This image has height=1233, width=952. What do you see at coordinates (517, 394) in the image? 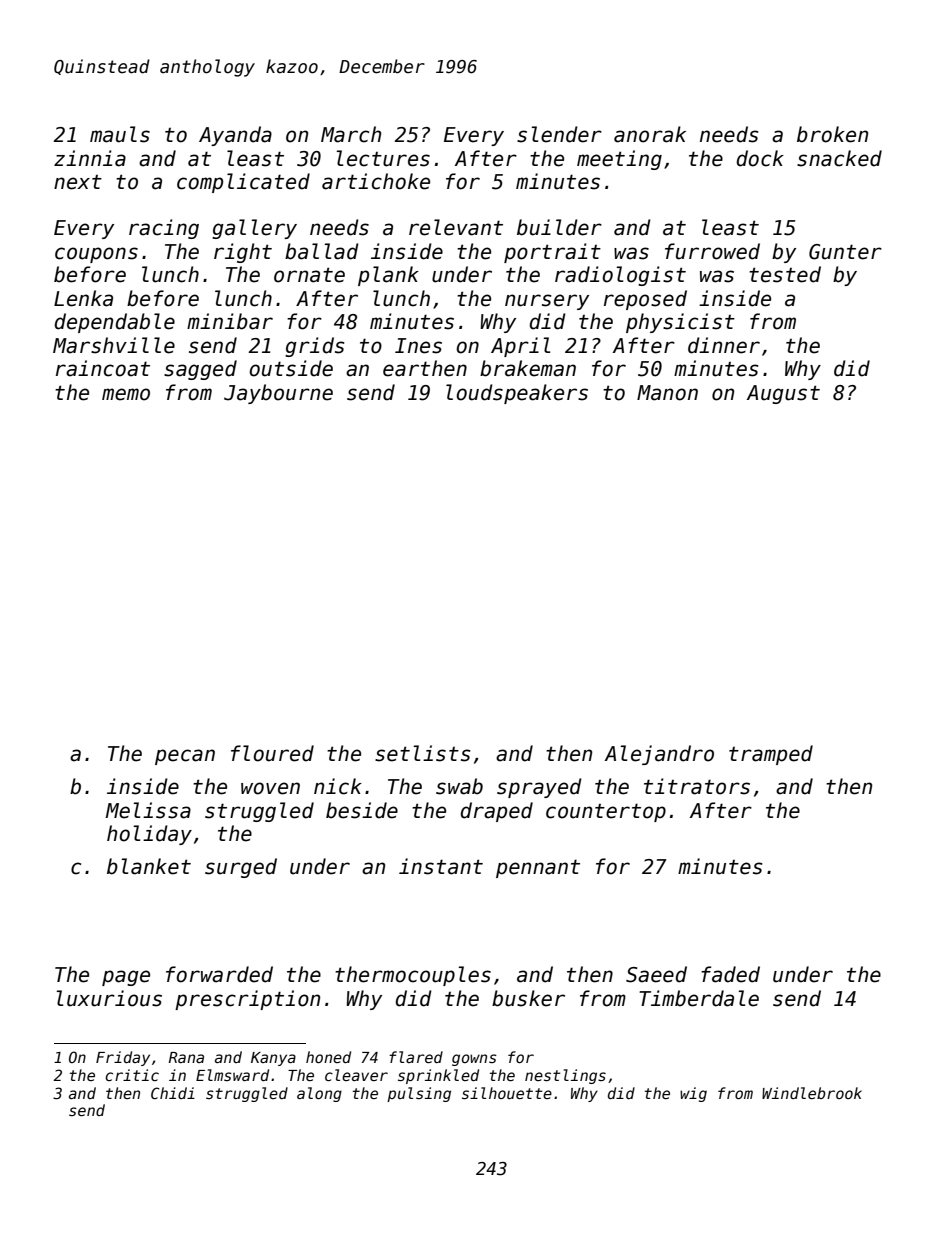
I see `loudspeakers` at bounding box center [517, 394].
